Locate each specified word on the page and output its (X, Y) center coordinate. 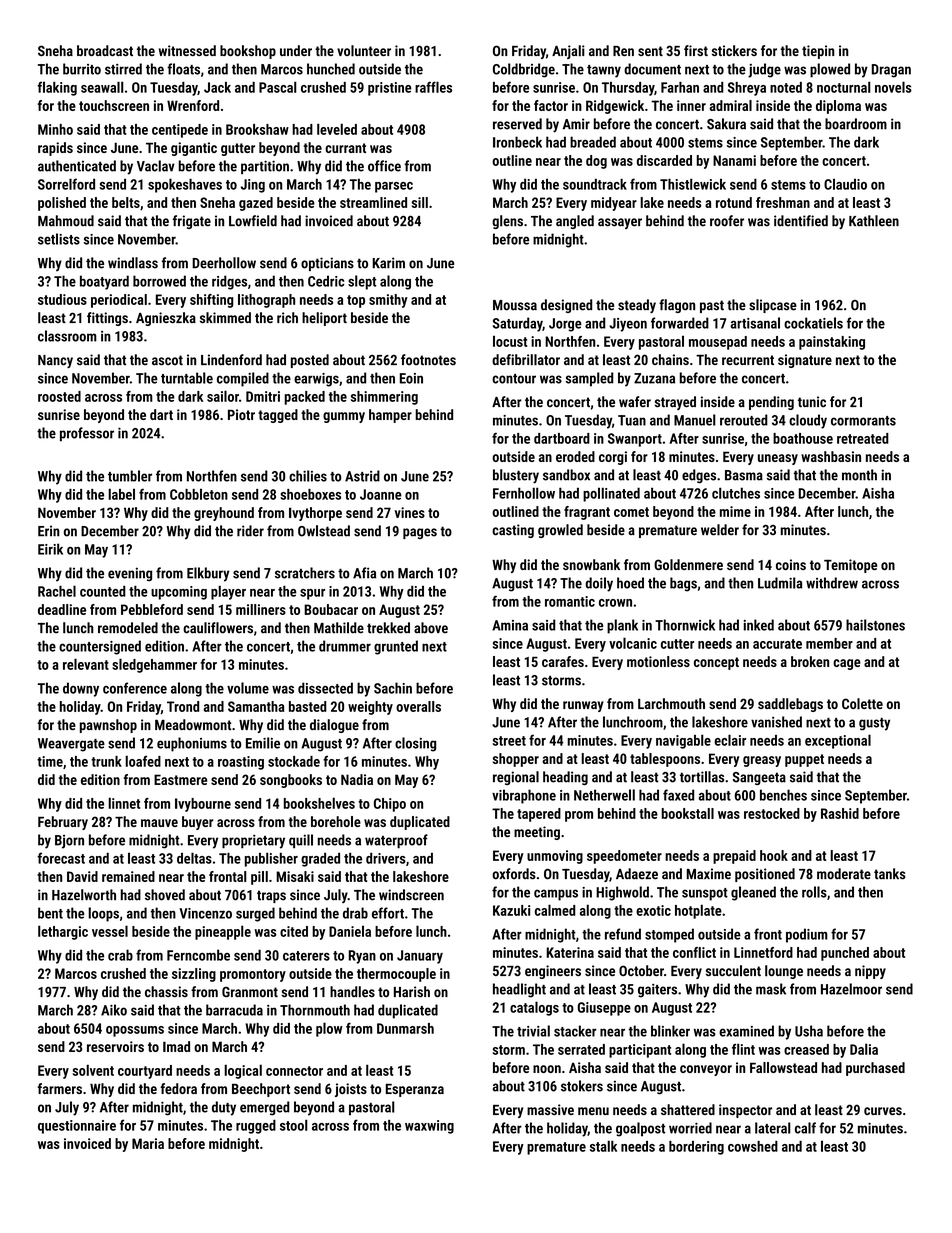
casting (513, 531)
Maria (148, 1143)
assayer (620, 223)
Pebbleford (152, 609)
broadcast (105, 50)
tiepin (818, 52)
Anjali (568, 52)
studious (62, 299)
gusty (874, 724)
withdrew (832, 583)
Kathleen (874, 221)
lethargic (63, 932)
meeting (537, 833)
